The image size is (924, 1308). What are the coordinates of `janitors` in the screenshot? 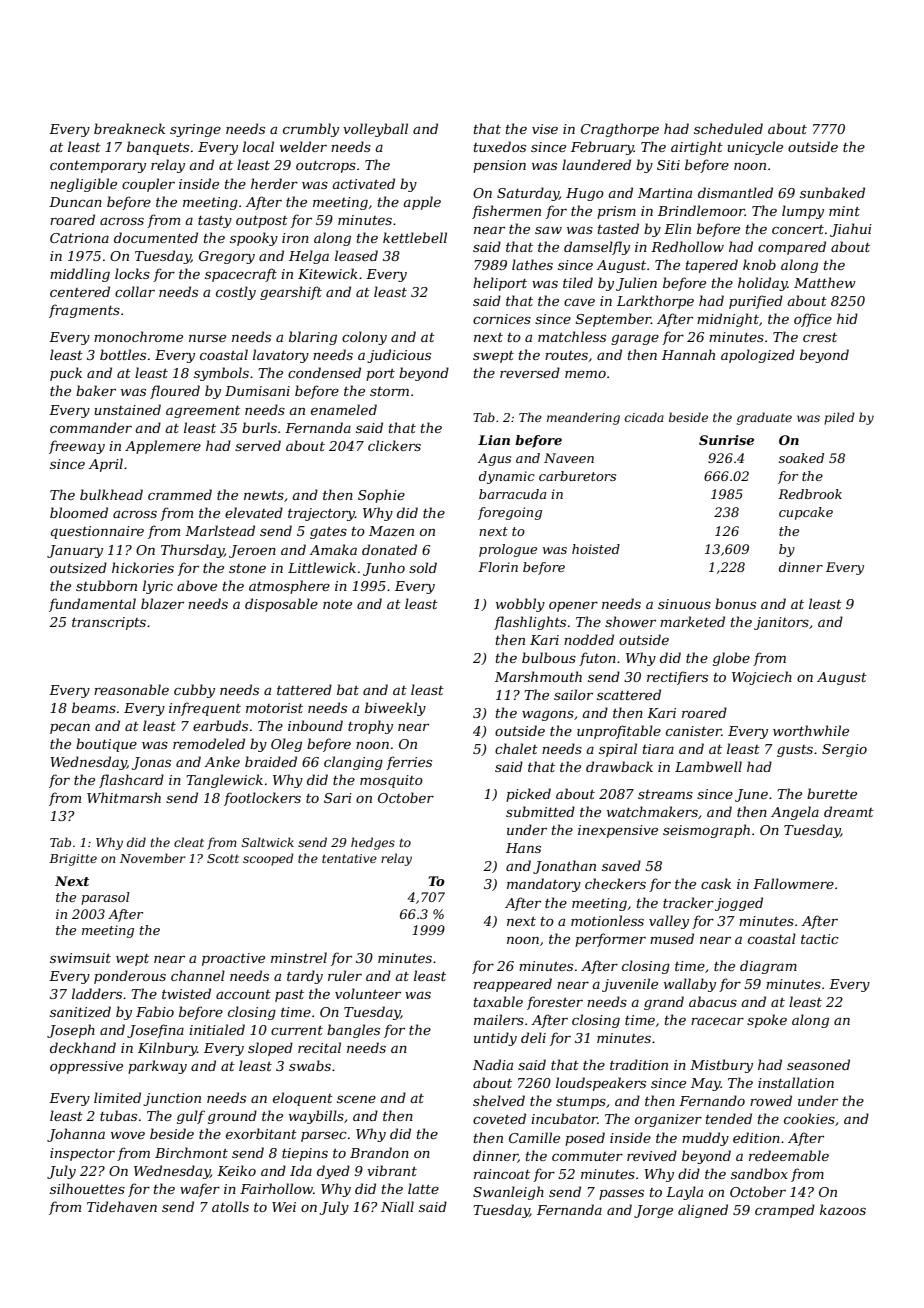 It's located at (781, 623).
